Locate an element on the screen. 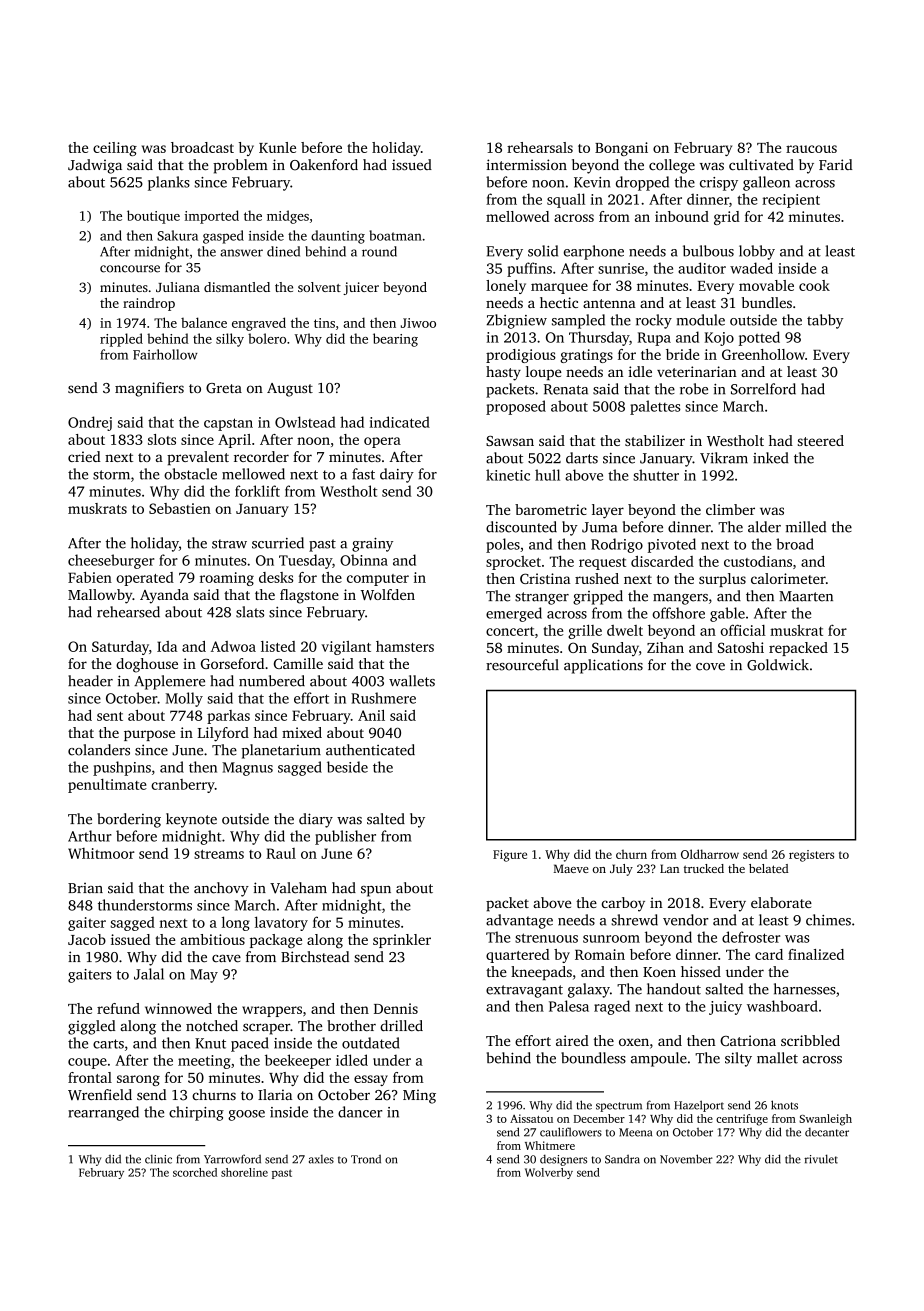  refund is located at coordinates (118, 1008).
